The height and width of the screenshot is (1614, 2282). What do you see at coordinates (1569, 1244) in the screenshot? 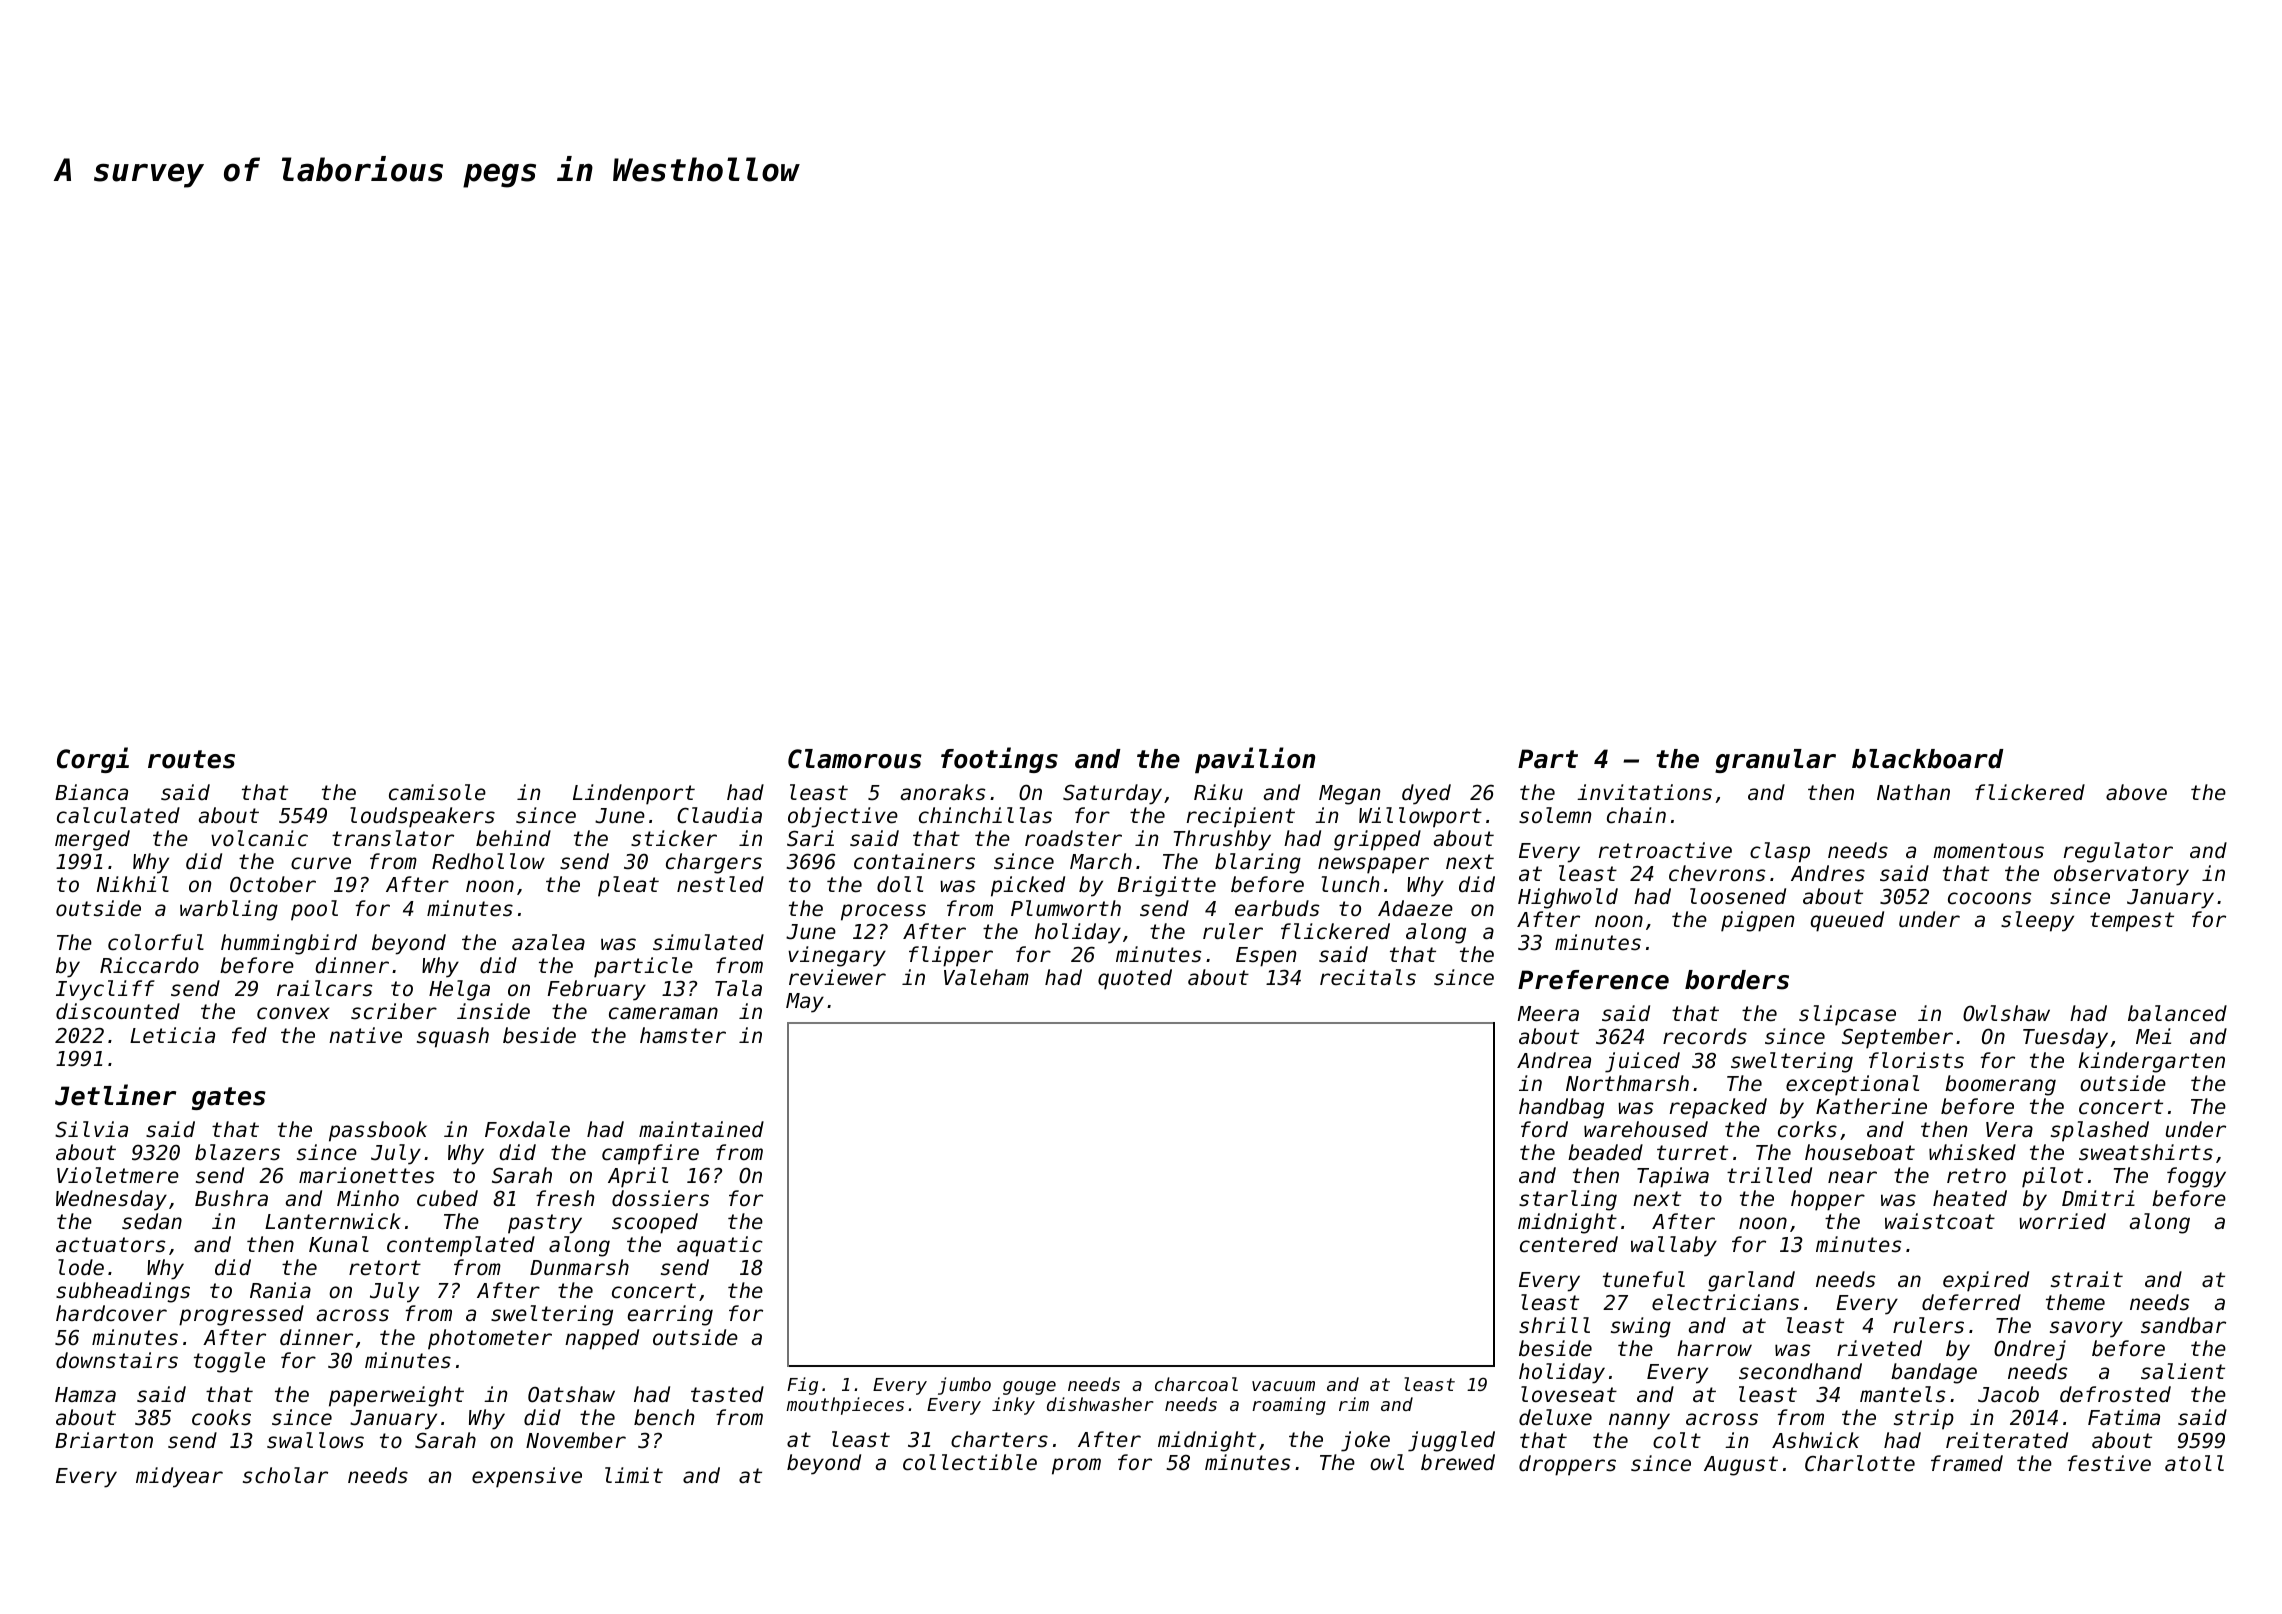
I see `centered` at bounding box center [1569, 1244].
